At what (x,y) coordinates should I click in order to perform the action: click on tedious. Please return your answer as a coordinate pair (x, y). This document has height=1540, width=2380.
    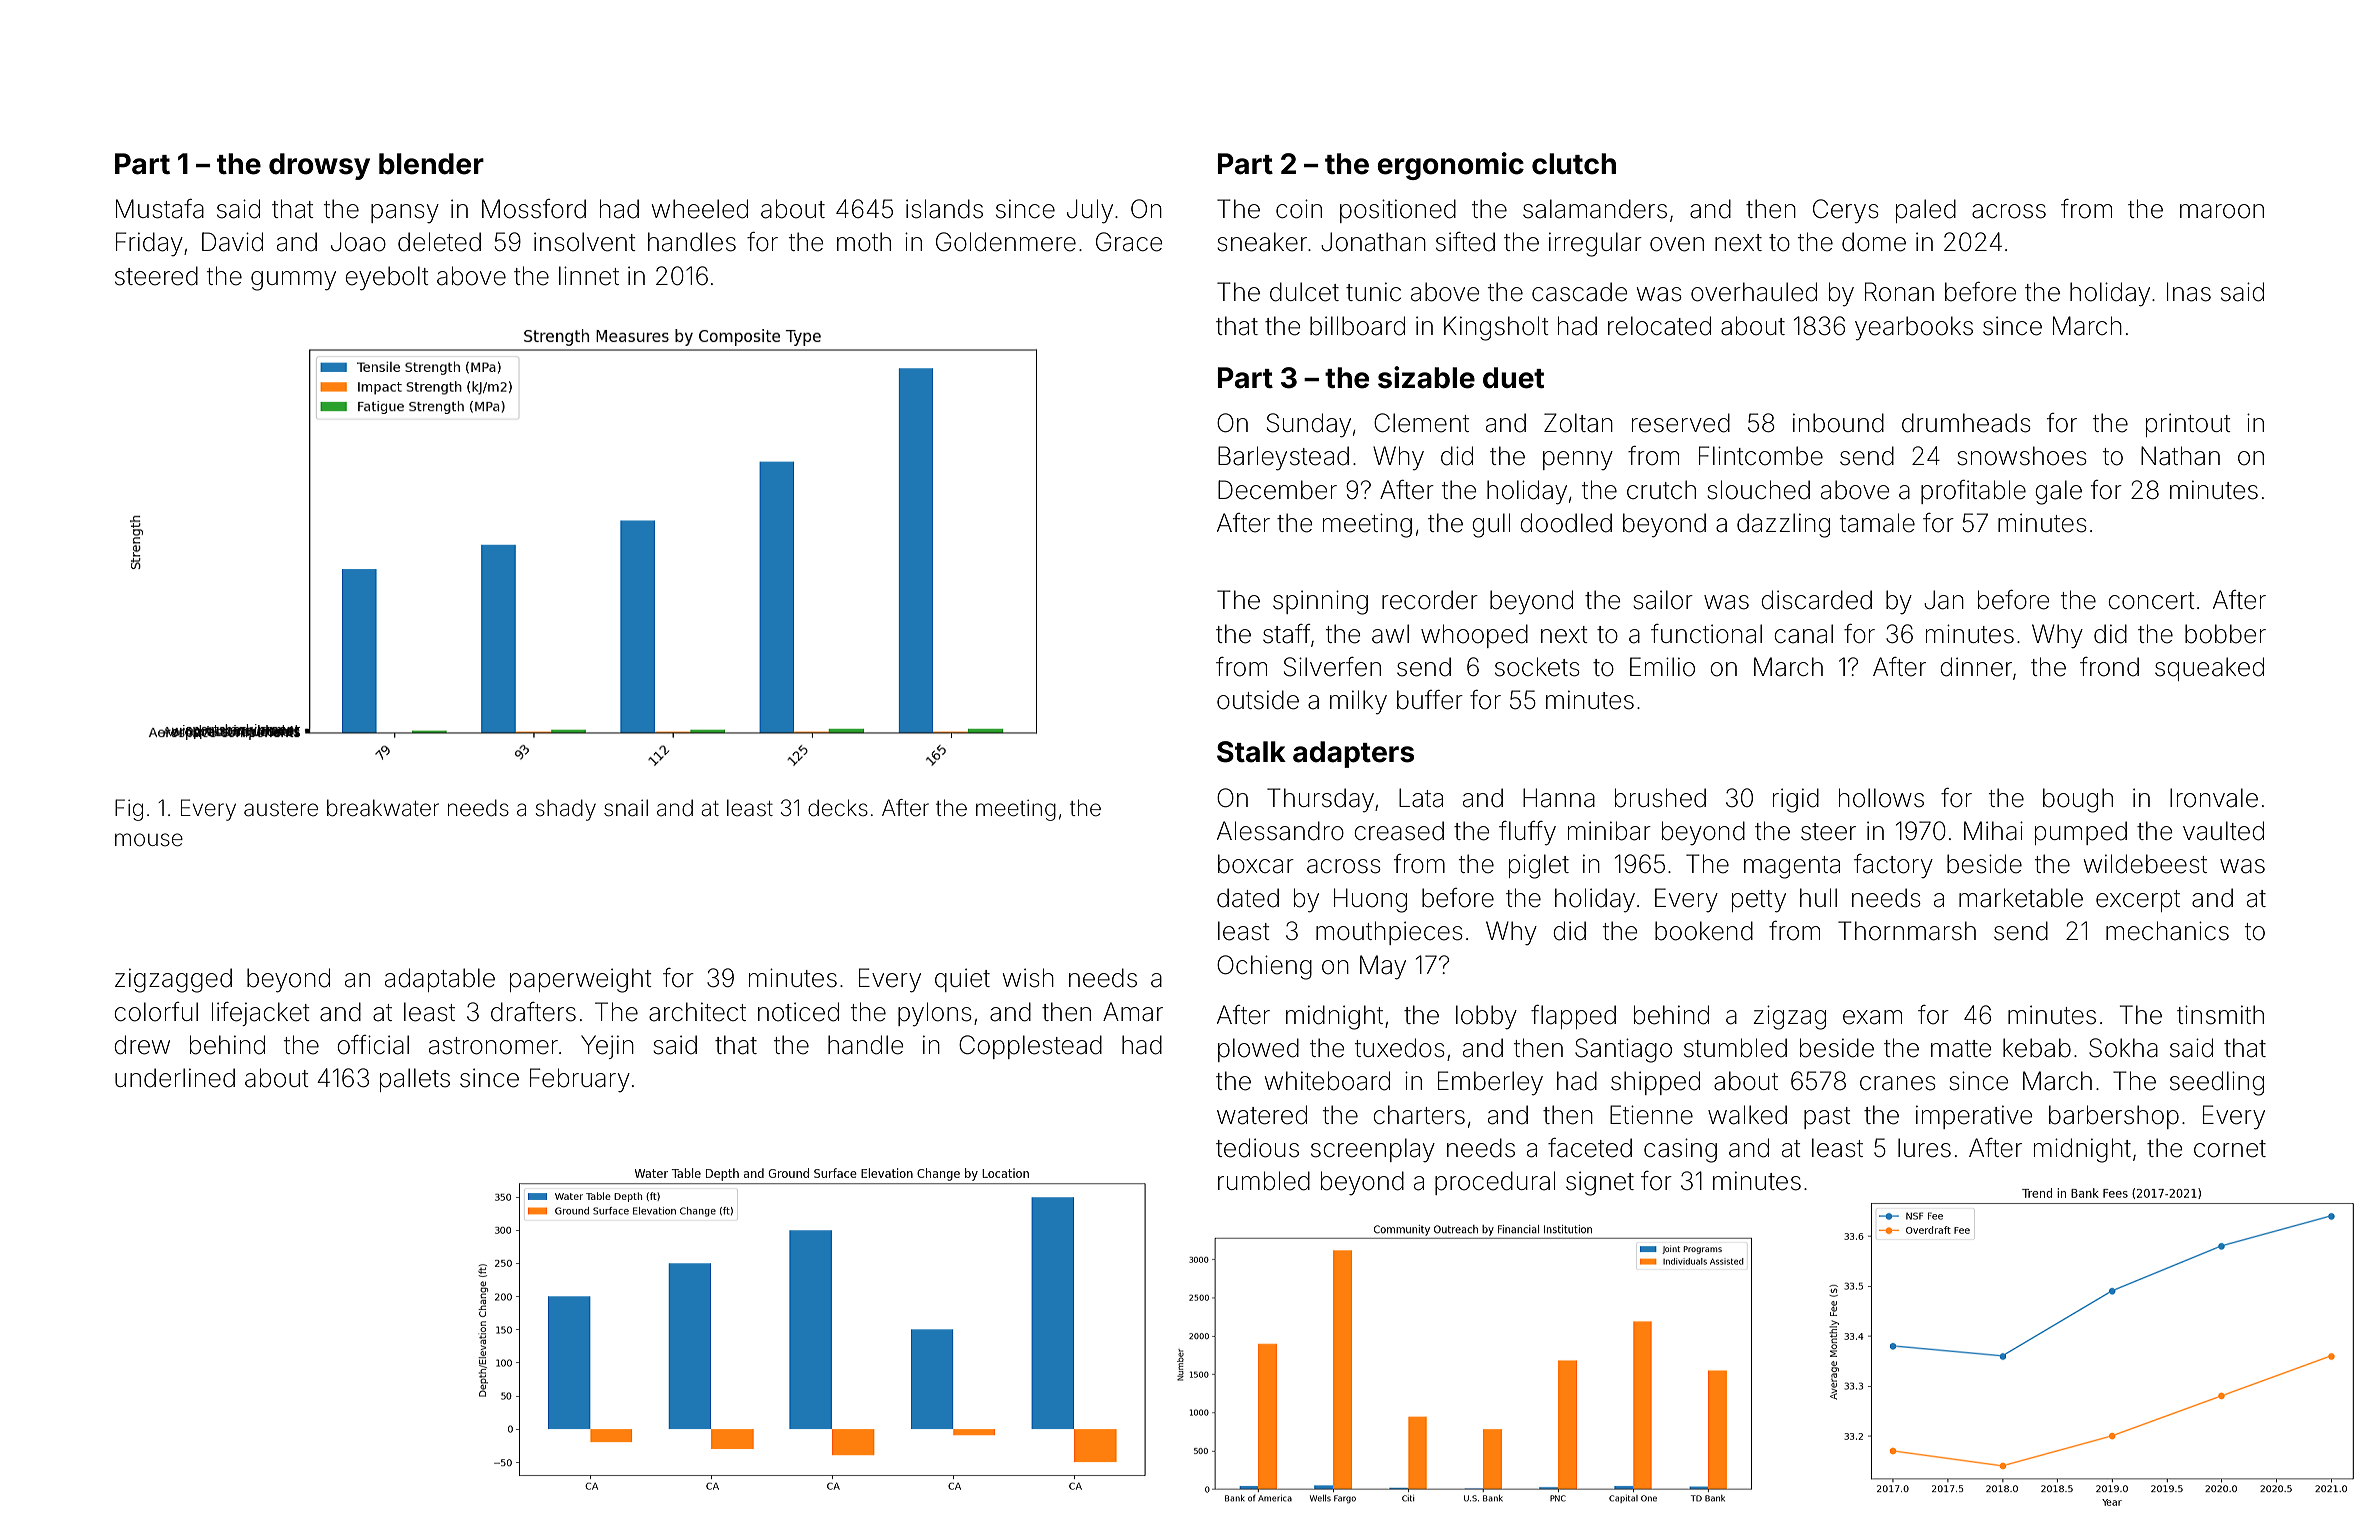
    Looking at the image, I should click on (1257, 1148).
